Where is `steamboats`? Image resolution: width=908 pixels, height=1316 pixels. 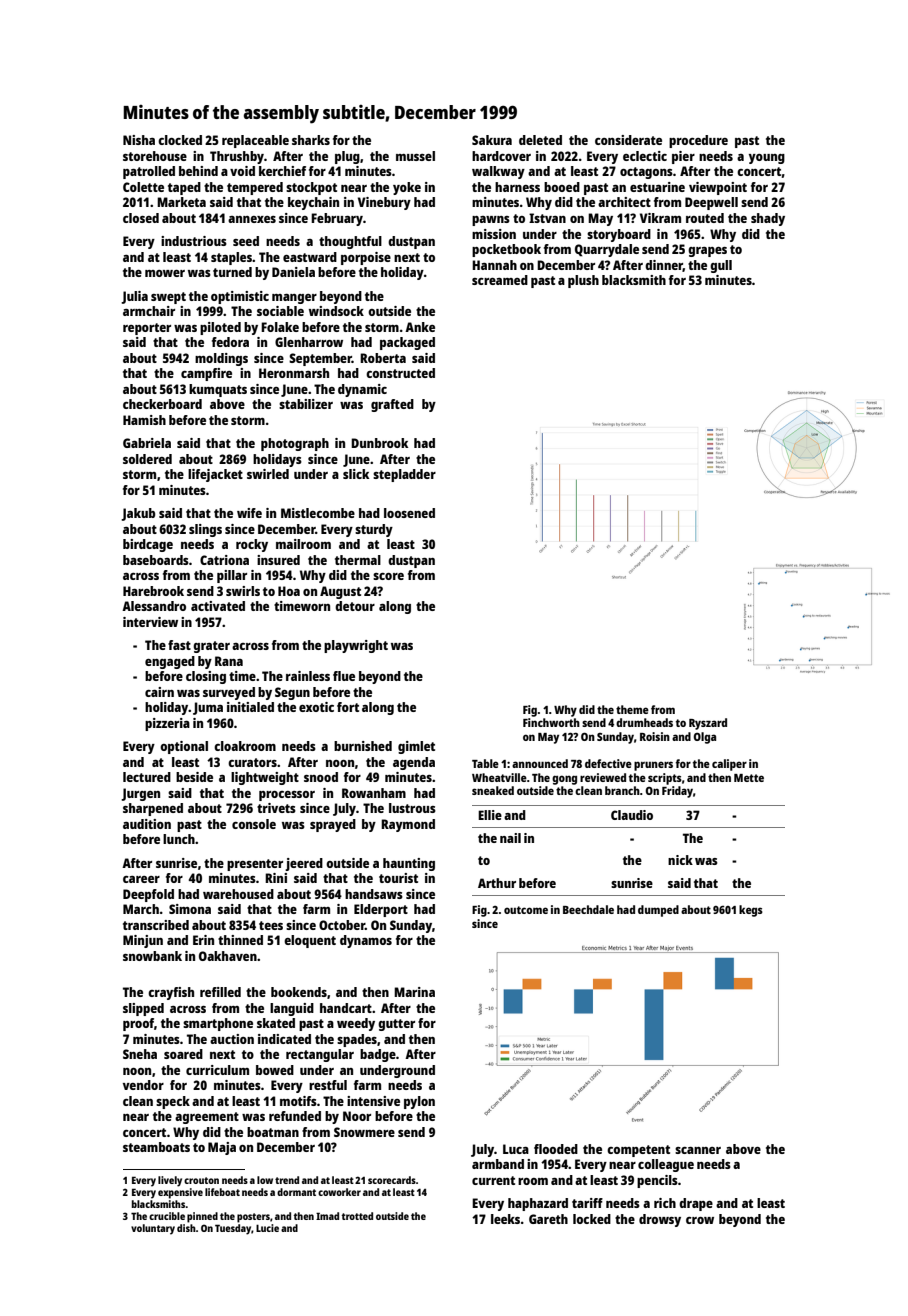
steamboats is located at coordinates (156, 1147).
